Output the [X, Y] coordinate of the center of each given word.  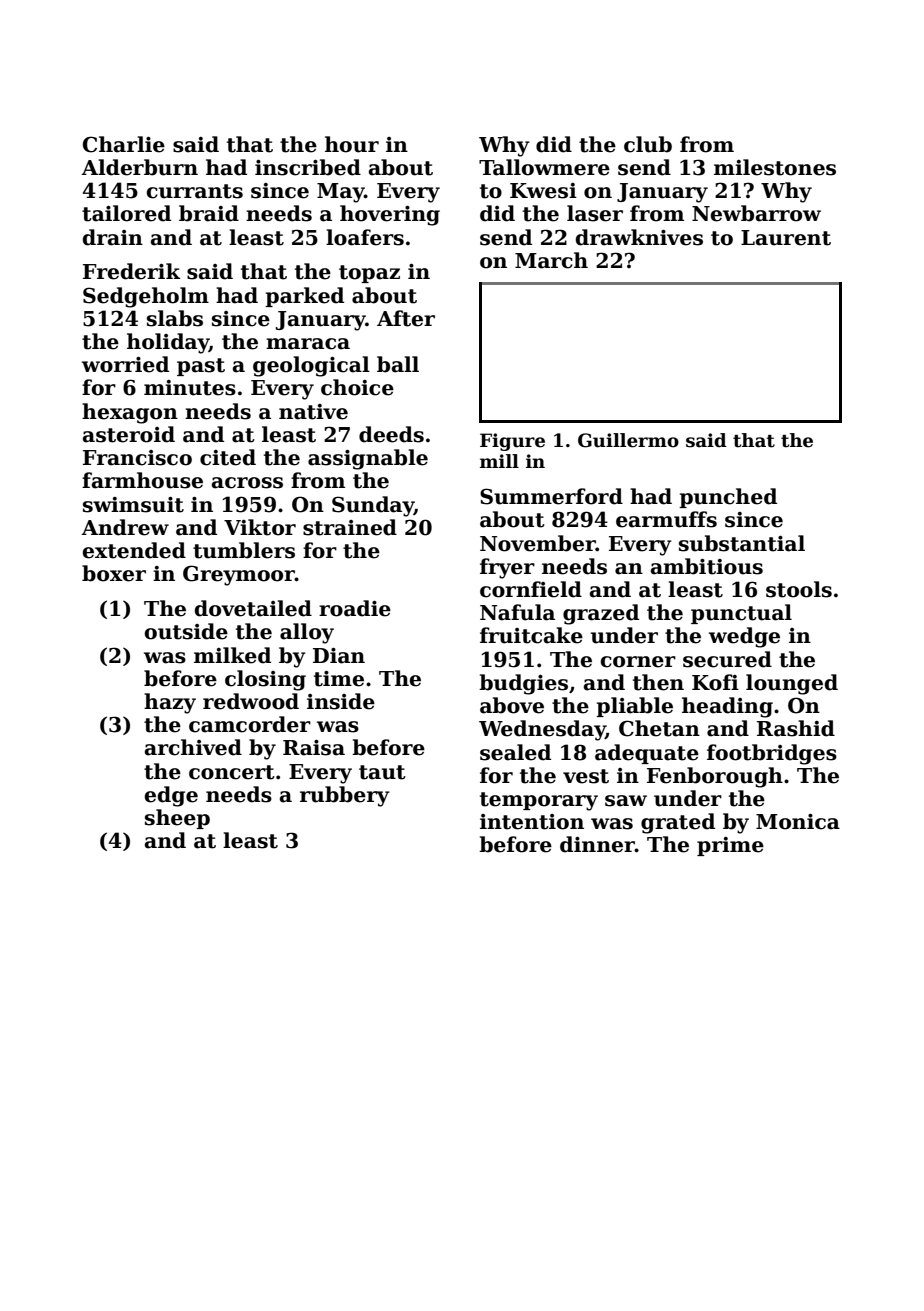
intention [532, 822]
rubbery [345, 796]
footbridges [772, 754]
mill [499, 461]
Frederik [131, 271]
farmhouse [142, 480]
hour [352, 144]
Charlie [124, 144]
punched [728, 498]
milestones [775, 167]
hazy [170, 703]
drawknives [639, 237]
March [551, 260]
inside [341, 701]
